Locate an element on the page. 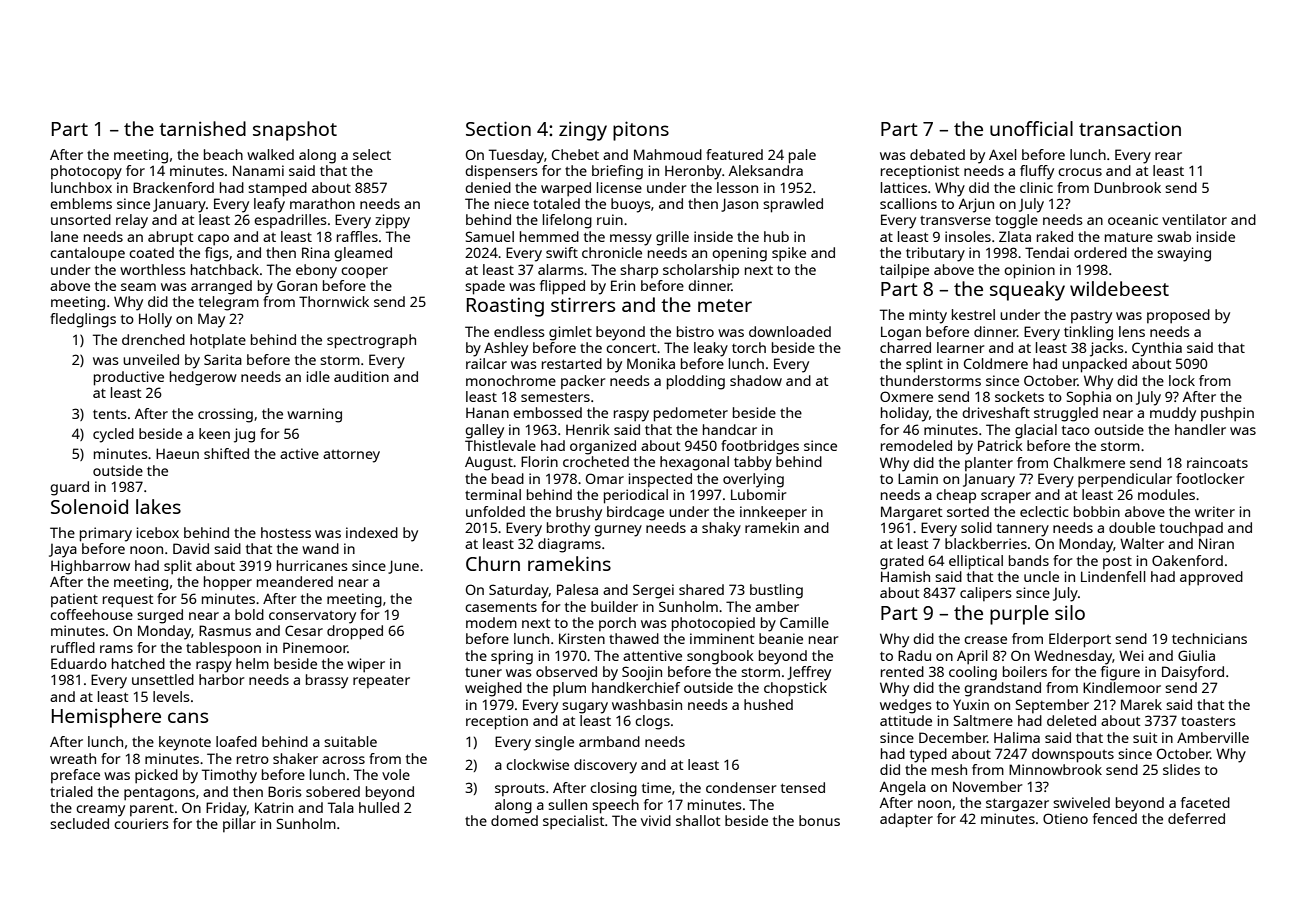 The height and width of the page is (924, 1308). toasters is located at coordinates (1208, 721).
